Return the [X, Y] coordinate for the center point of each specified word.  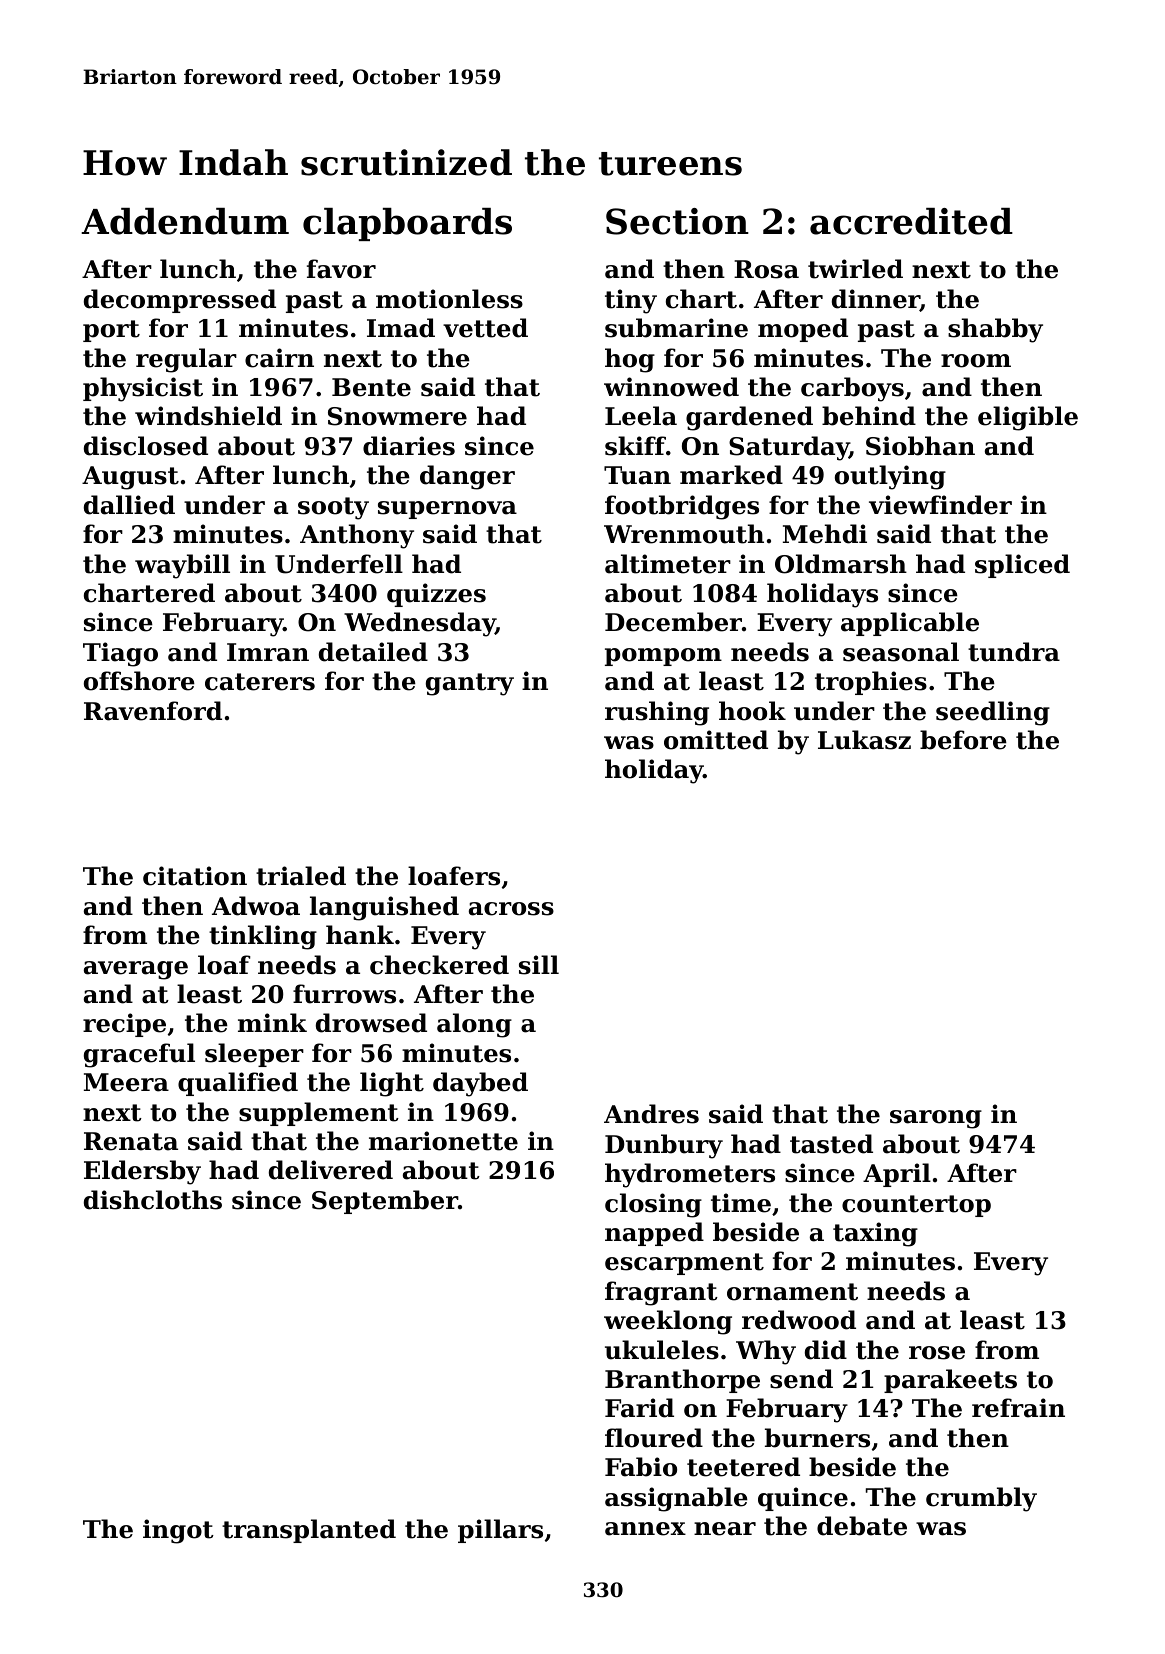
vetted [485, 328]
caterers [260, 682]
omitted [716, 740]
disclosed [146, 446]
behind [869, 416]
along [474, 1025]
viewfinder [940, 505]
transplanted [309, 1531]
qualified [238, 1084]
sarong [936, 1119]
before [963, 740]
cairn [279, 358]
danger [467, 477]
